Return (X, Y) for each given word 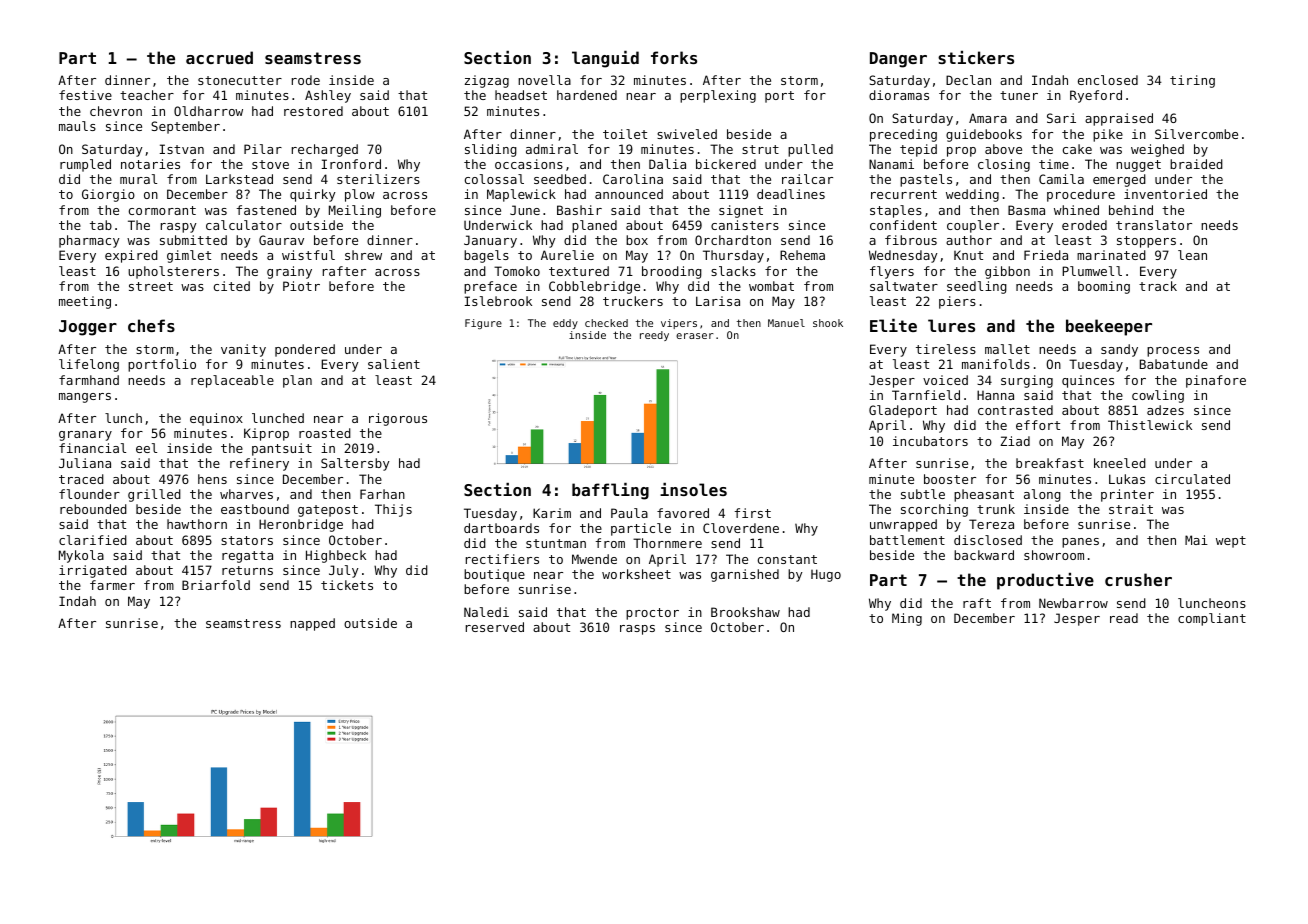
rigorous (398, 419)
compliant (1212, 619)
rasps (637, 630)
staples (896, 211)
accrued (219, 57)
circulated (1192, 479)
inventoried (1165, 194)
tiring (1192, 81)
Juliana (85, 463)
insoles (693, 489)
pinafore (1216, 381)
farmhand (89, 380)
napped (312, 624)
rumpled (85, 165)
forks (674, 57)
